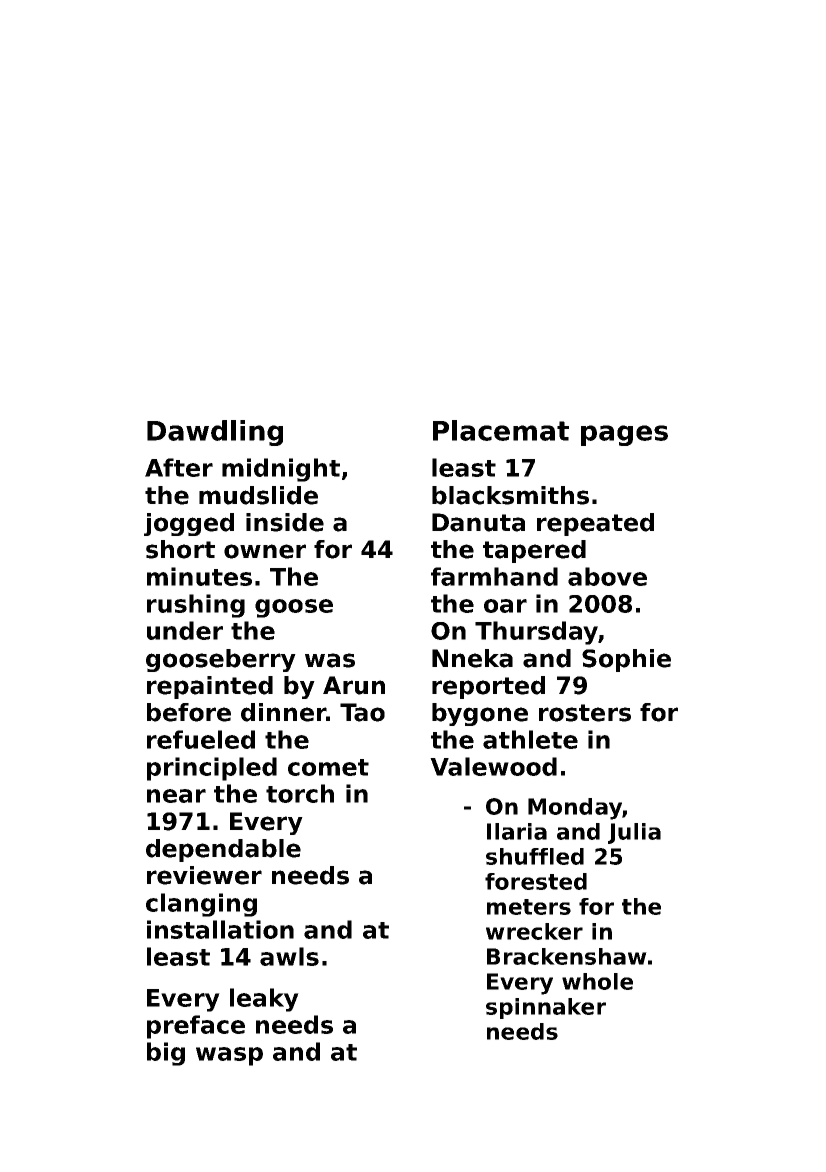  What do you see at coordinates (624, 435) in the image?
I see `pages` at bounding box center [624, 435].
